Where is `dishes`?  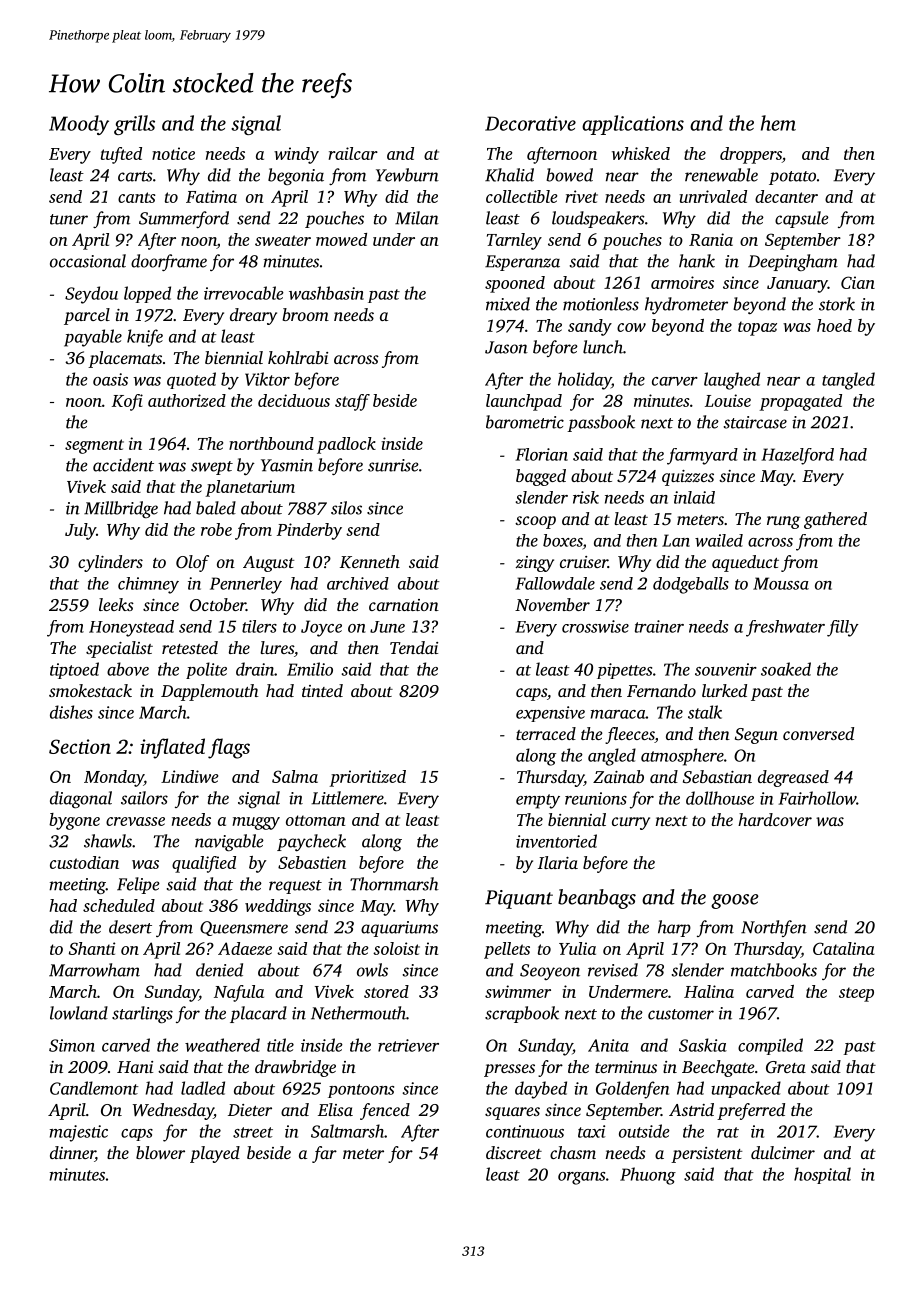 dishes is located at coordinates (71, 712).
